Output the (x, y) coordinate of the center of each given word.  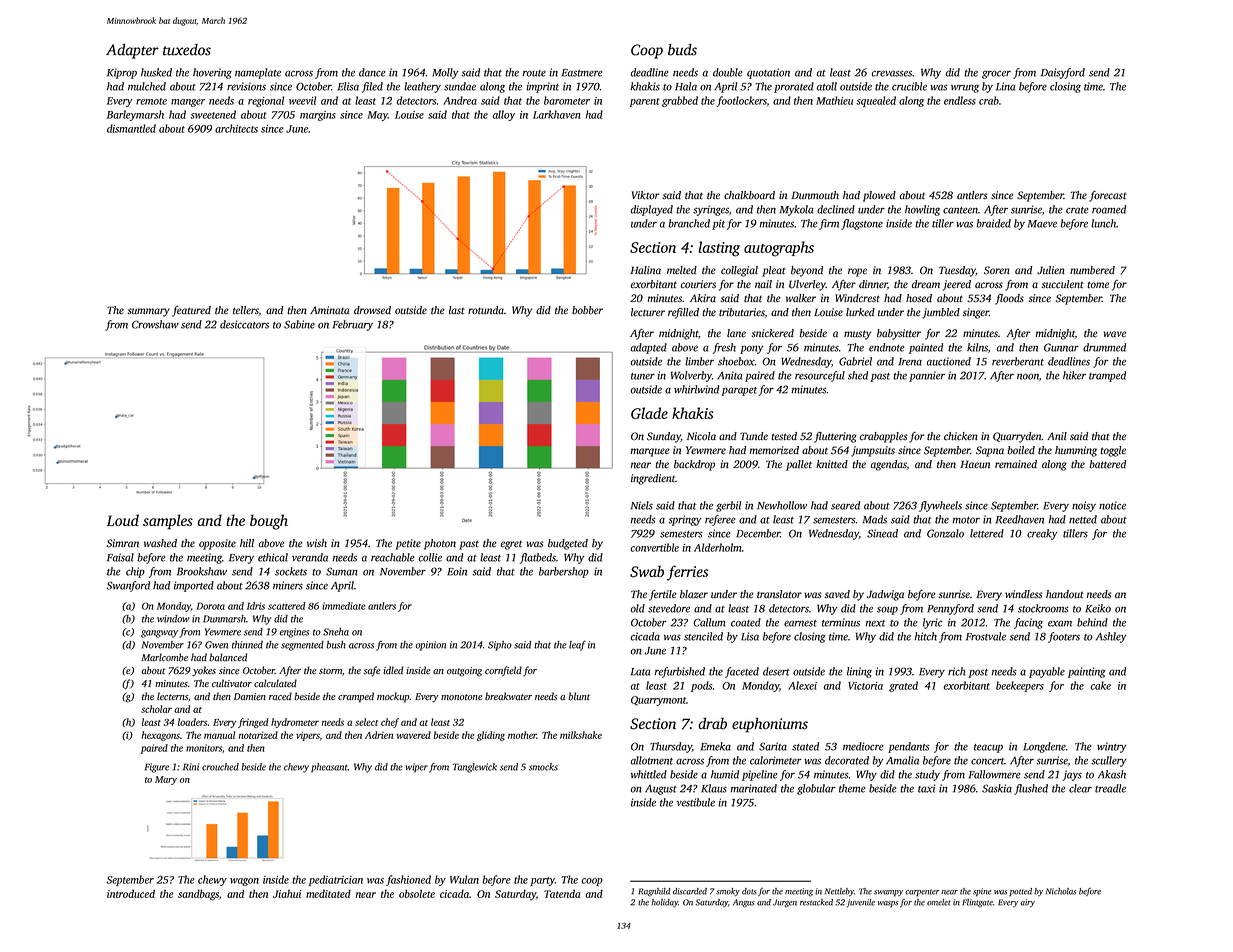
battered (1108, 464)
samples (168, 522)
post (978, 673)
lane (736, 333)
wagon (244, 882)
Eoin (457, 571)
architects (236, 128)
